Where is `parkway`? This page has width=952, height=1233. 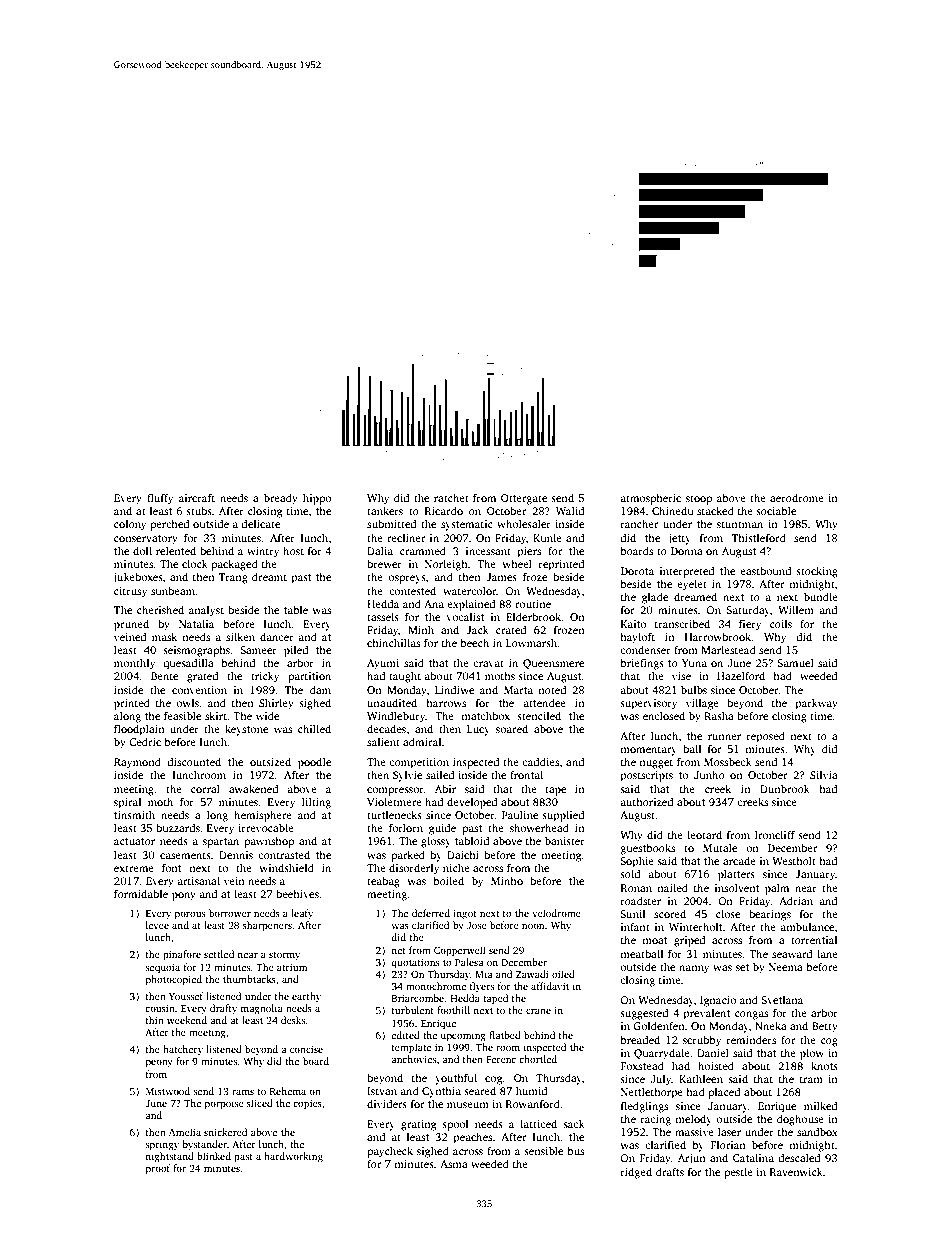 parkway is located at coordinates (817, 704).
